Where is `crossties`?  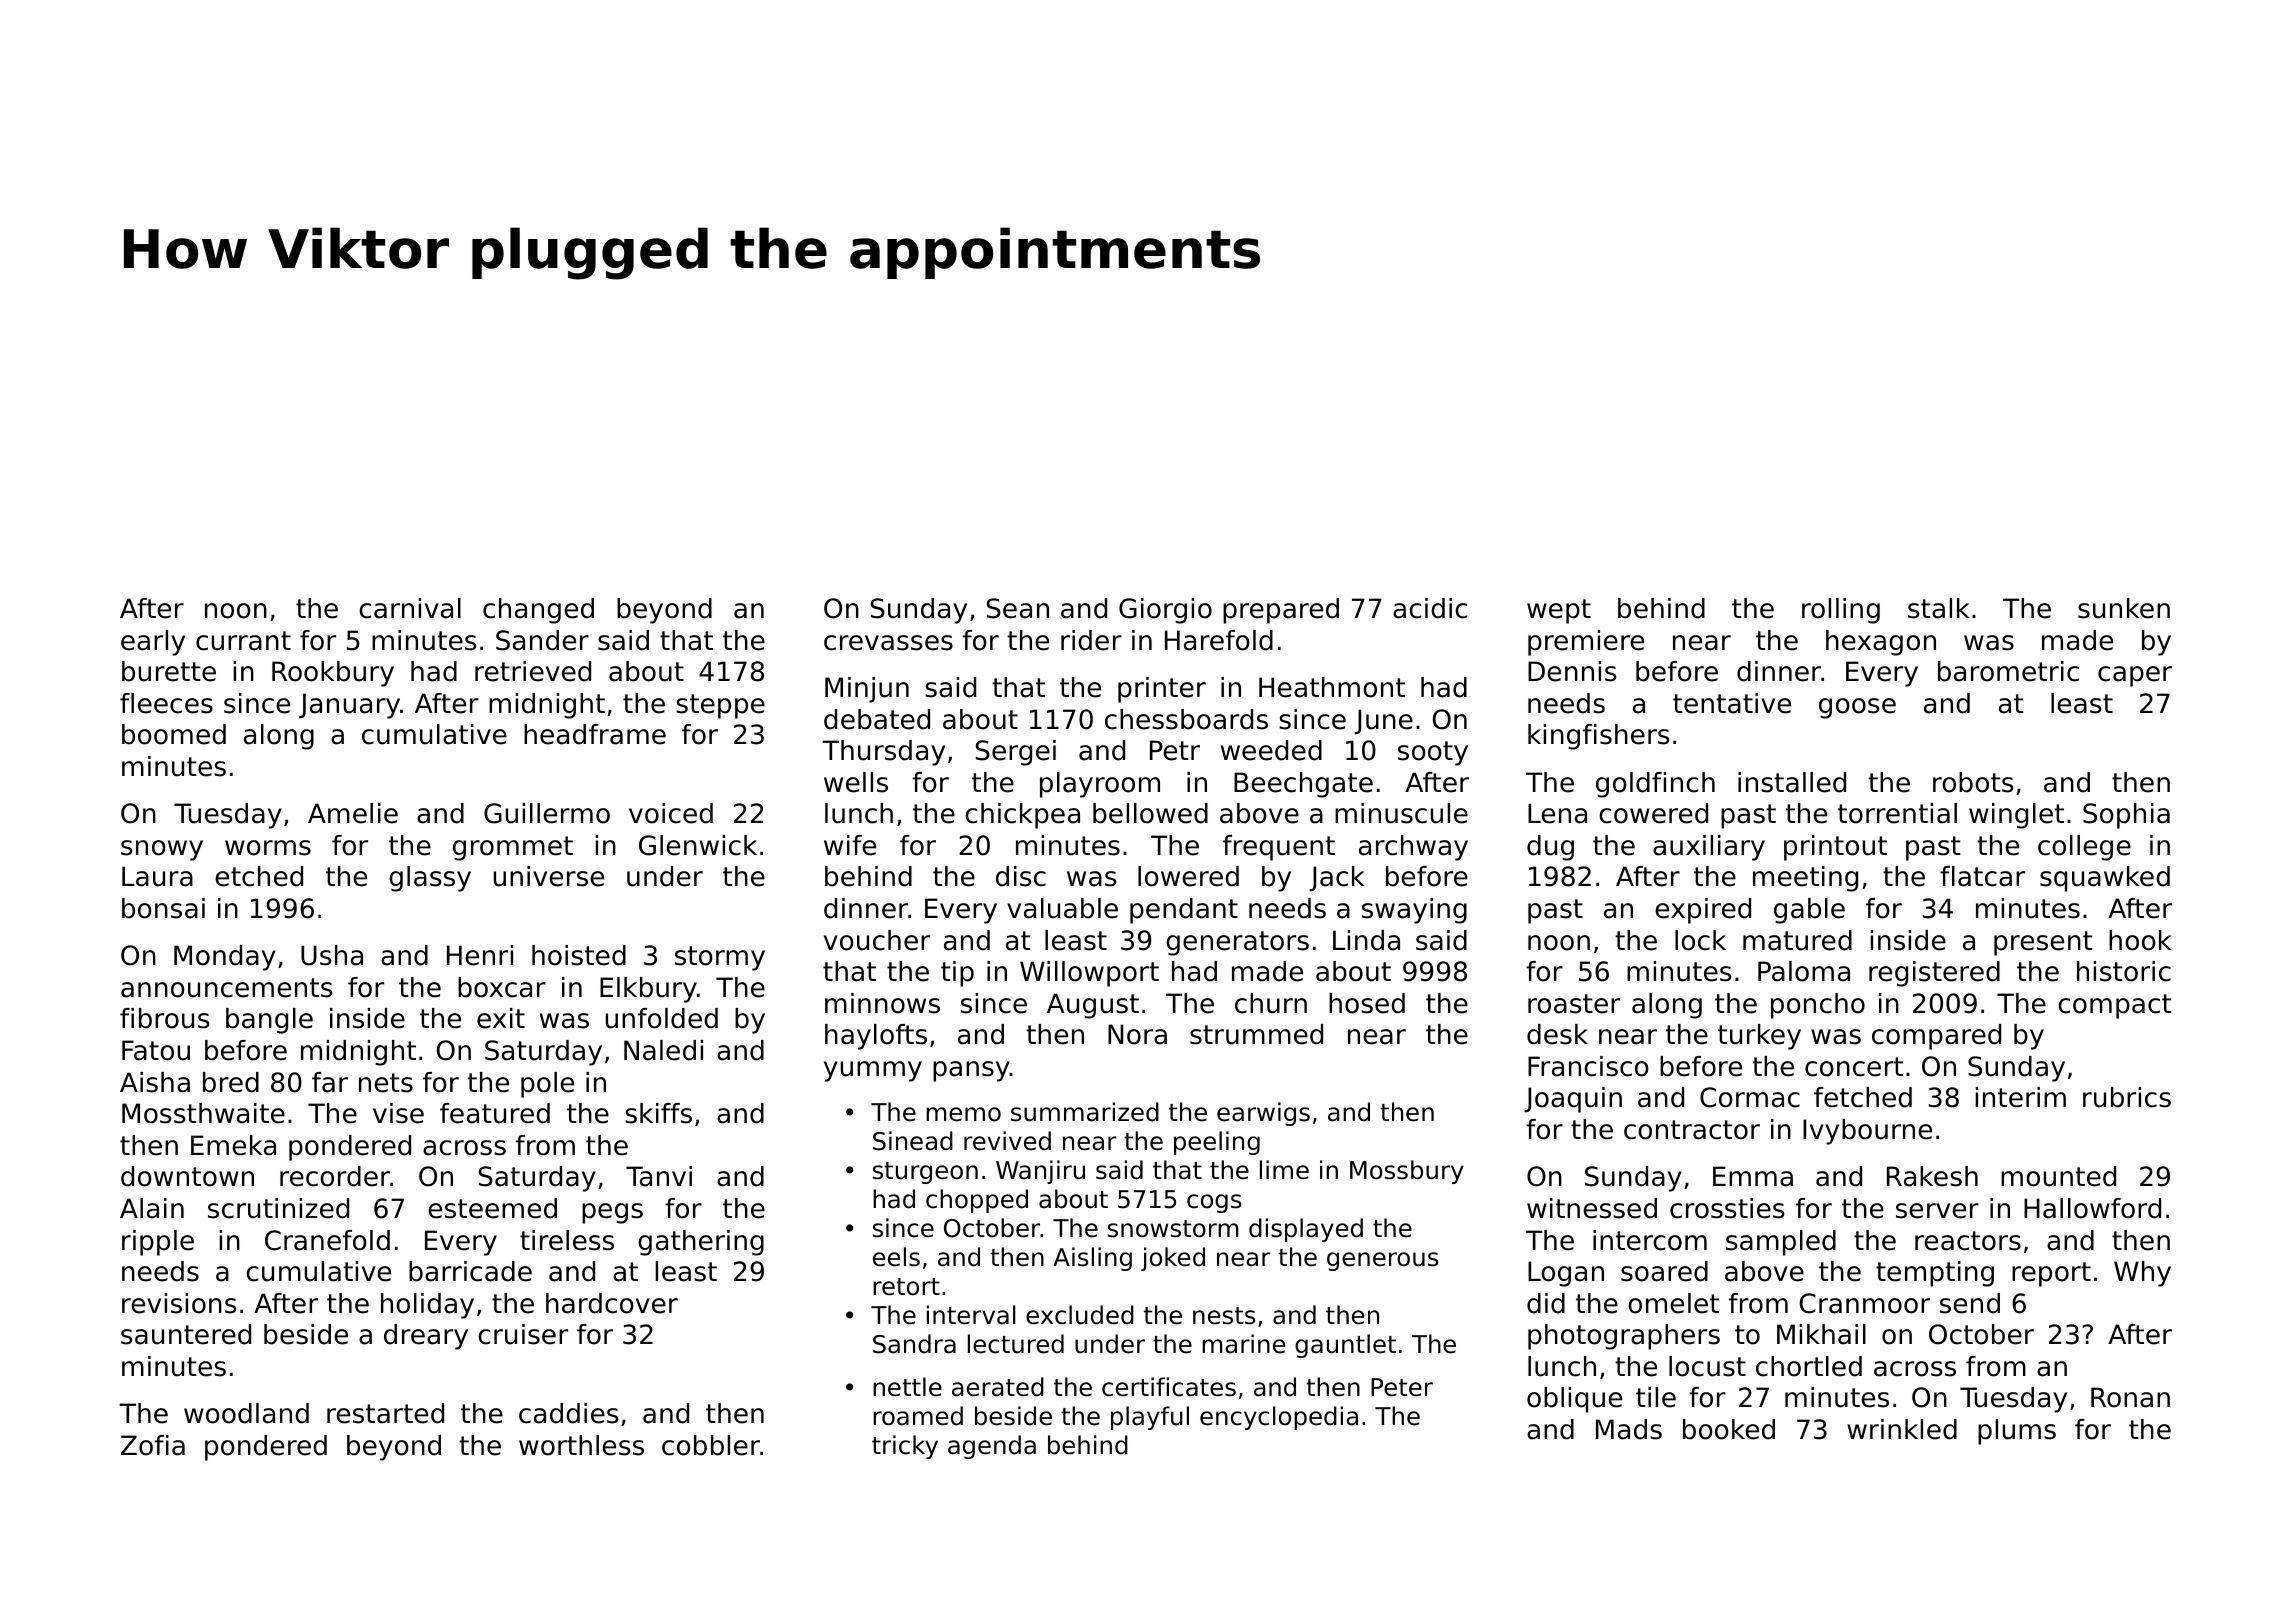 crossties is located at coordinates (1727, 1208).
